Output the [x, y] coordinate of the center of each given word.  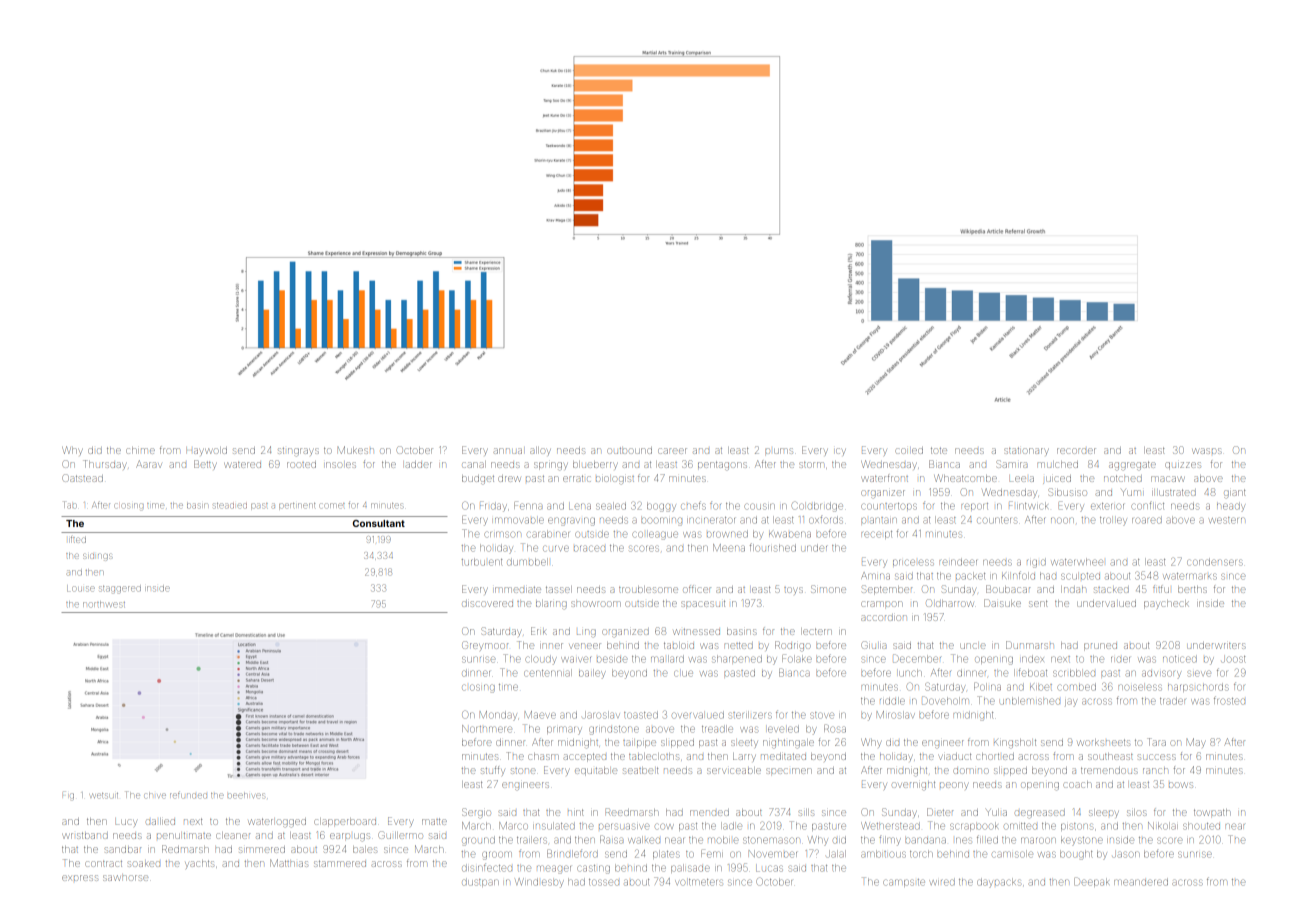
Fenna [528, 505]
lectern [816, 631]
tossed [604, 882]
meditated [783, 756]
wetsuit [104, 795]
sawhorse [125, 878]
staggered [120, 590]
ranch [1155, 771]
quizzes [1183, 466]
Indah [1073, 589]
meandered [1141, 882]
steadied [230, 506]
